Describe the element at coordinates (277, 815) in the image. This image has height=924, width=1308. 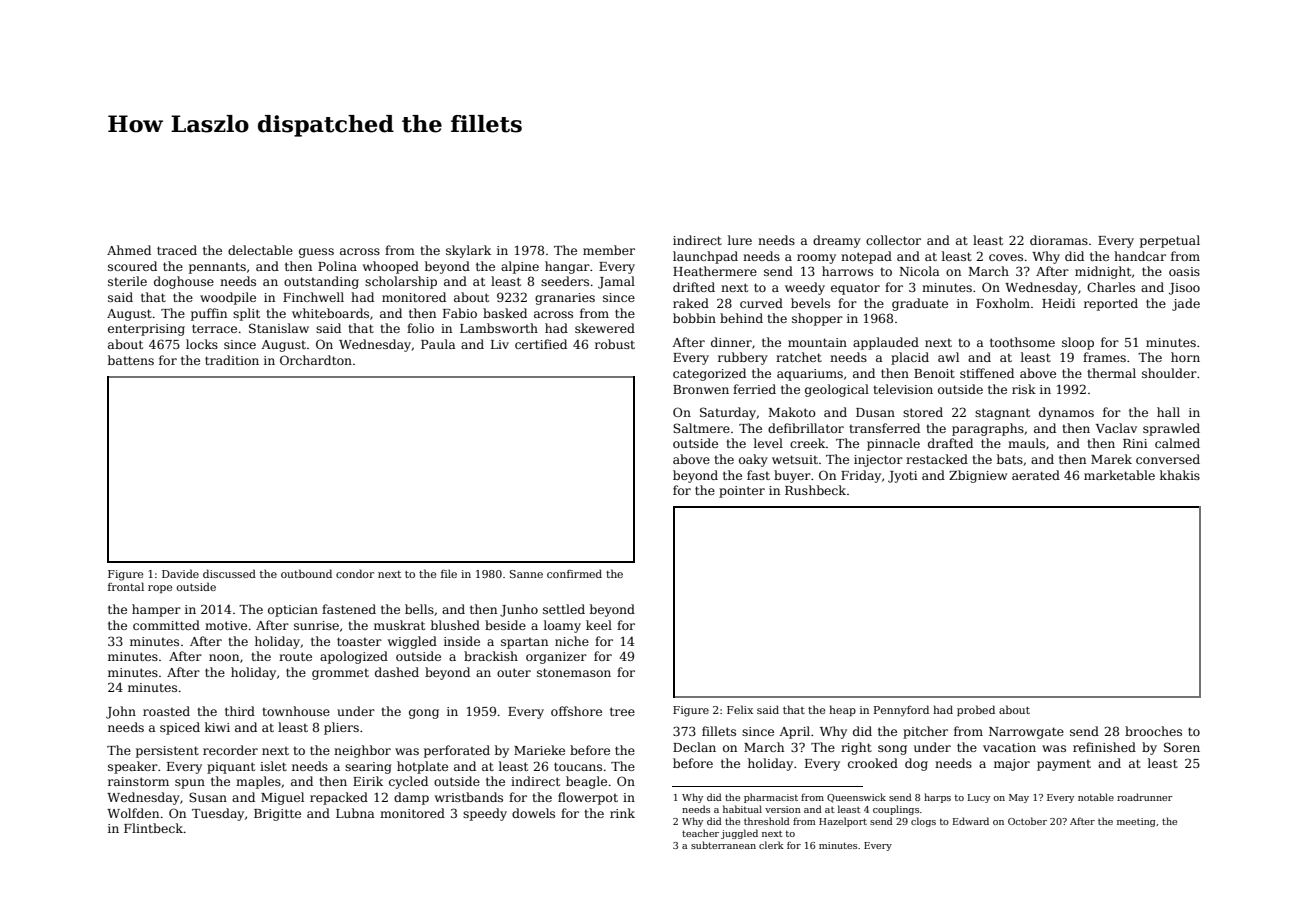
I see `Brigitte` at that location.
